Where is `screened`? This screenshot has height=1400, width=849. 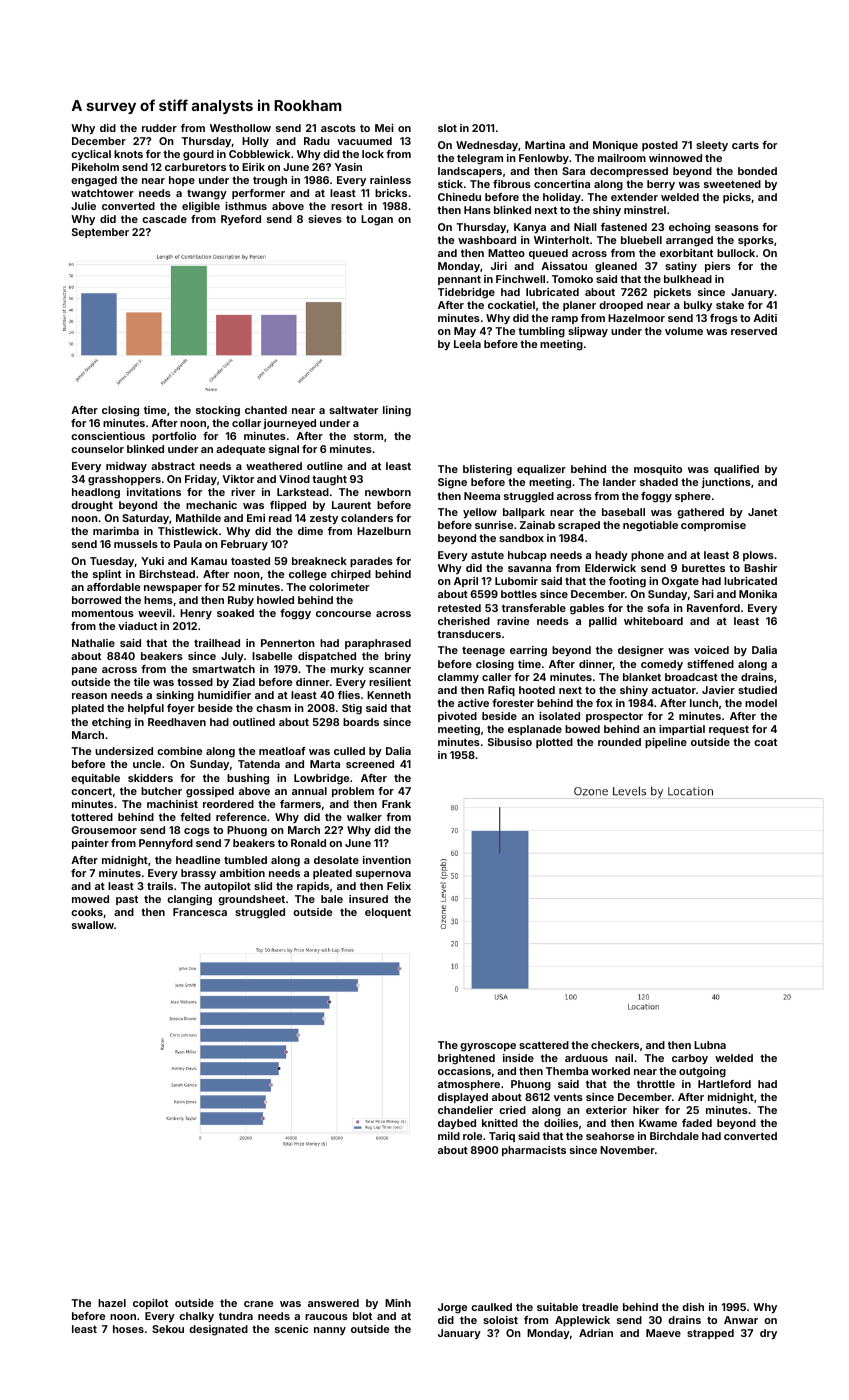
screened is located at coordinates (370, 764).
